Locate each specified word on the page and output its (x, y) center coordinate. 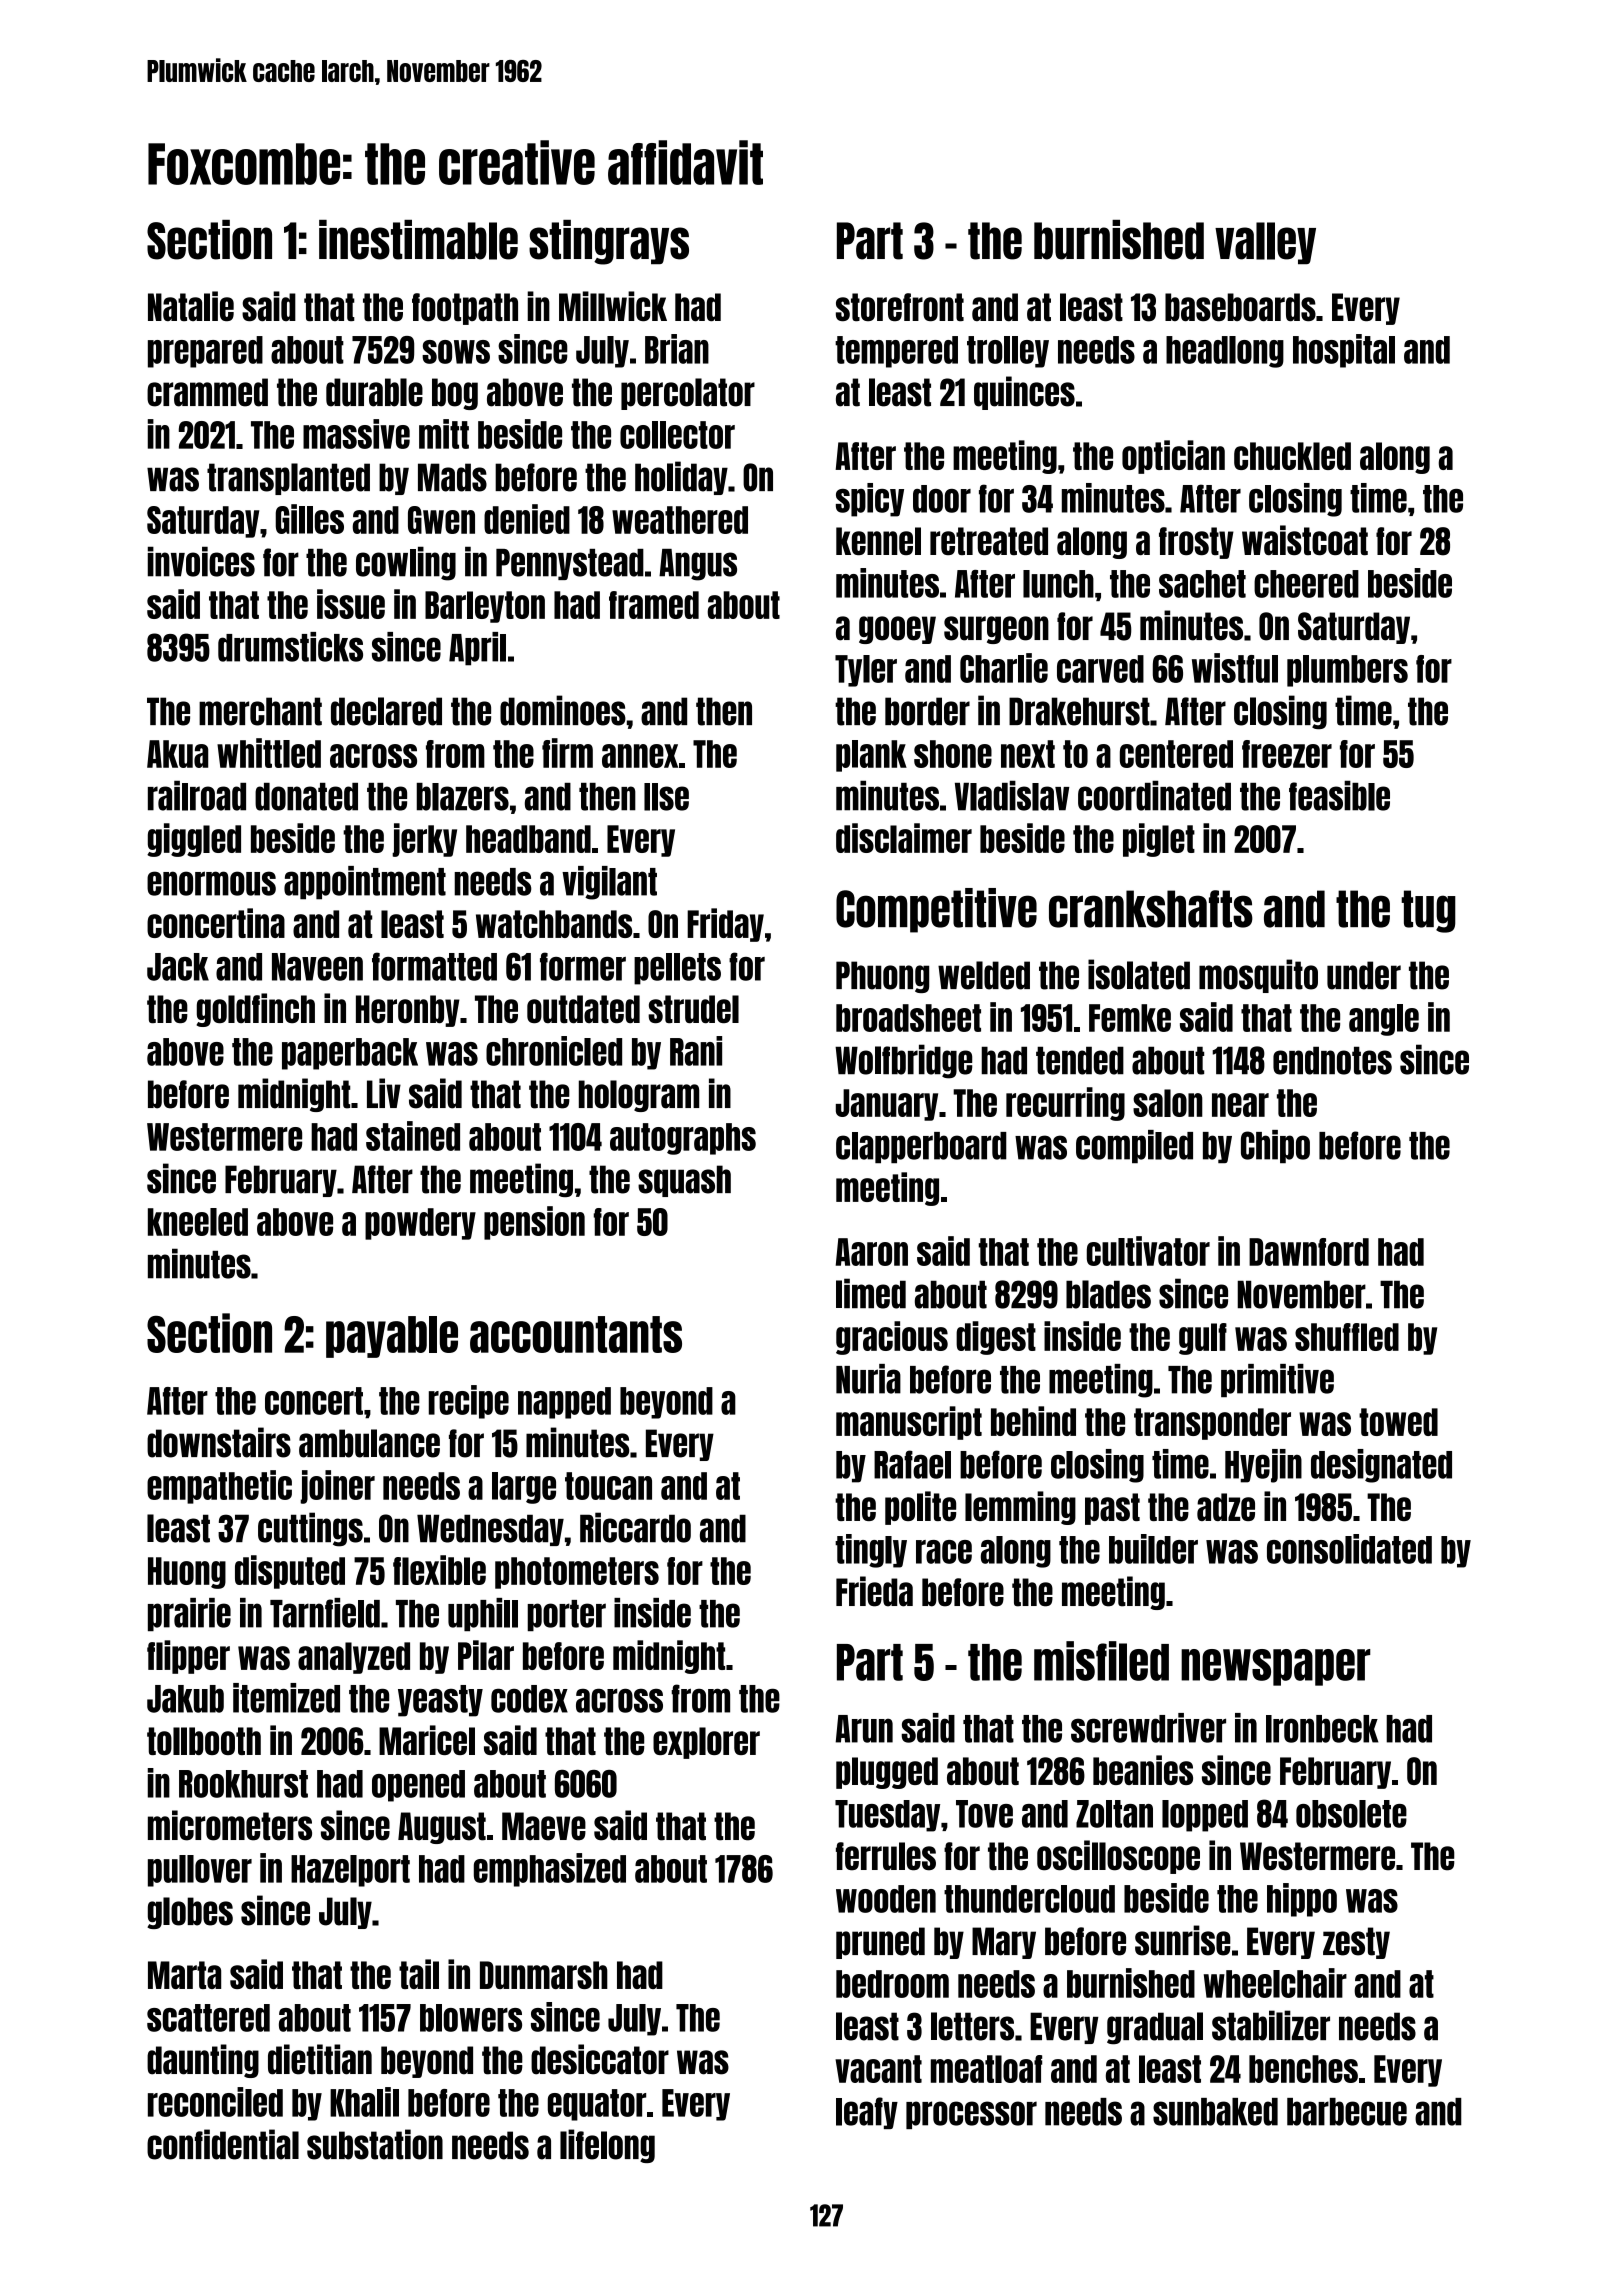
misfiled (1101, 1661)
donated (306, 797)
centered (1176, 754)
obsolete (1351, 1814)
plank (871, 756)
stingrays (609, 242)
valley (1265, 243)
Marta (184, 1975)
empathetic (219, 1487)
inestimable (418, 240)
